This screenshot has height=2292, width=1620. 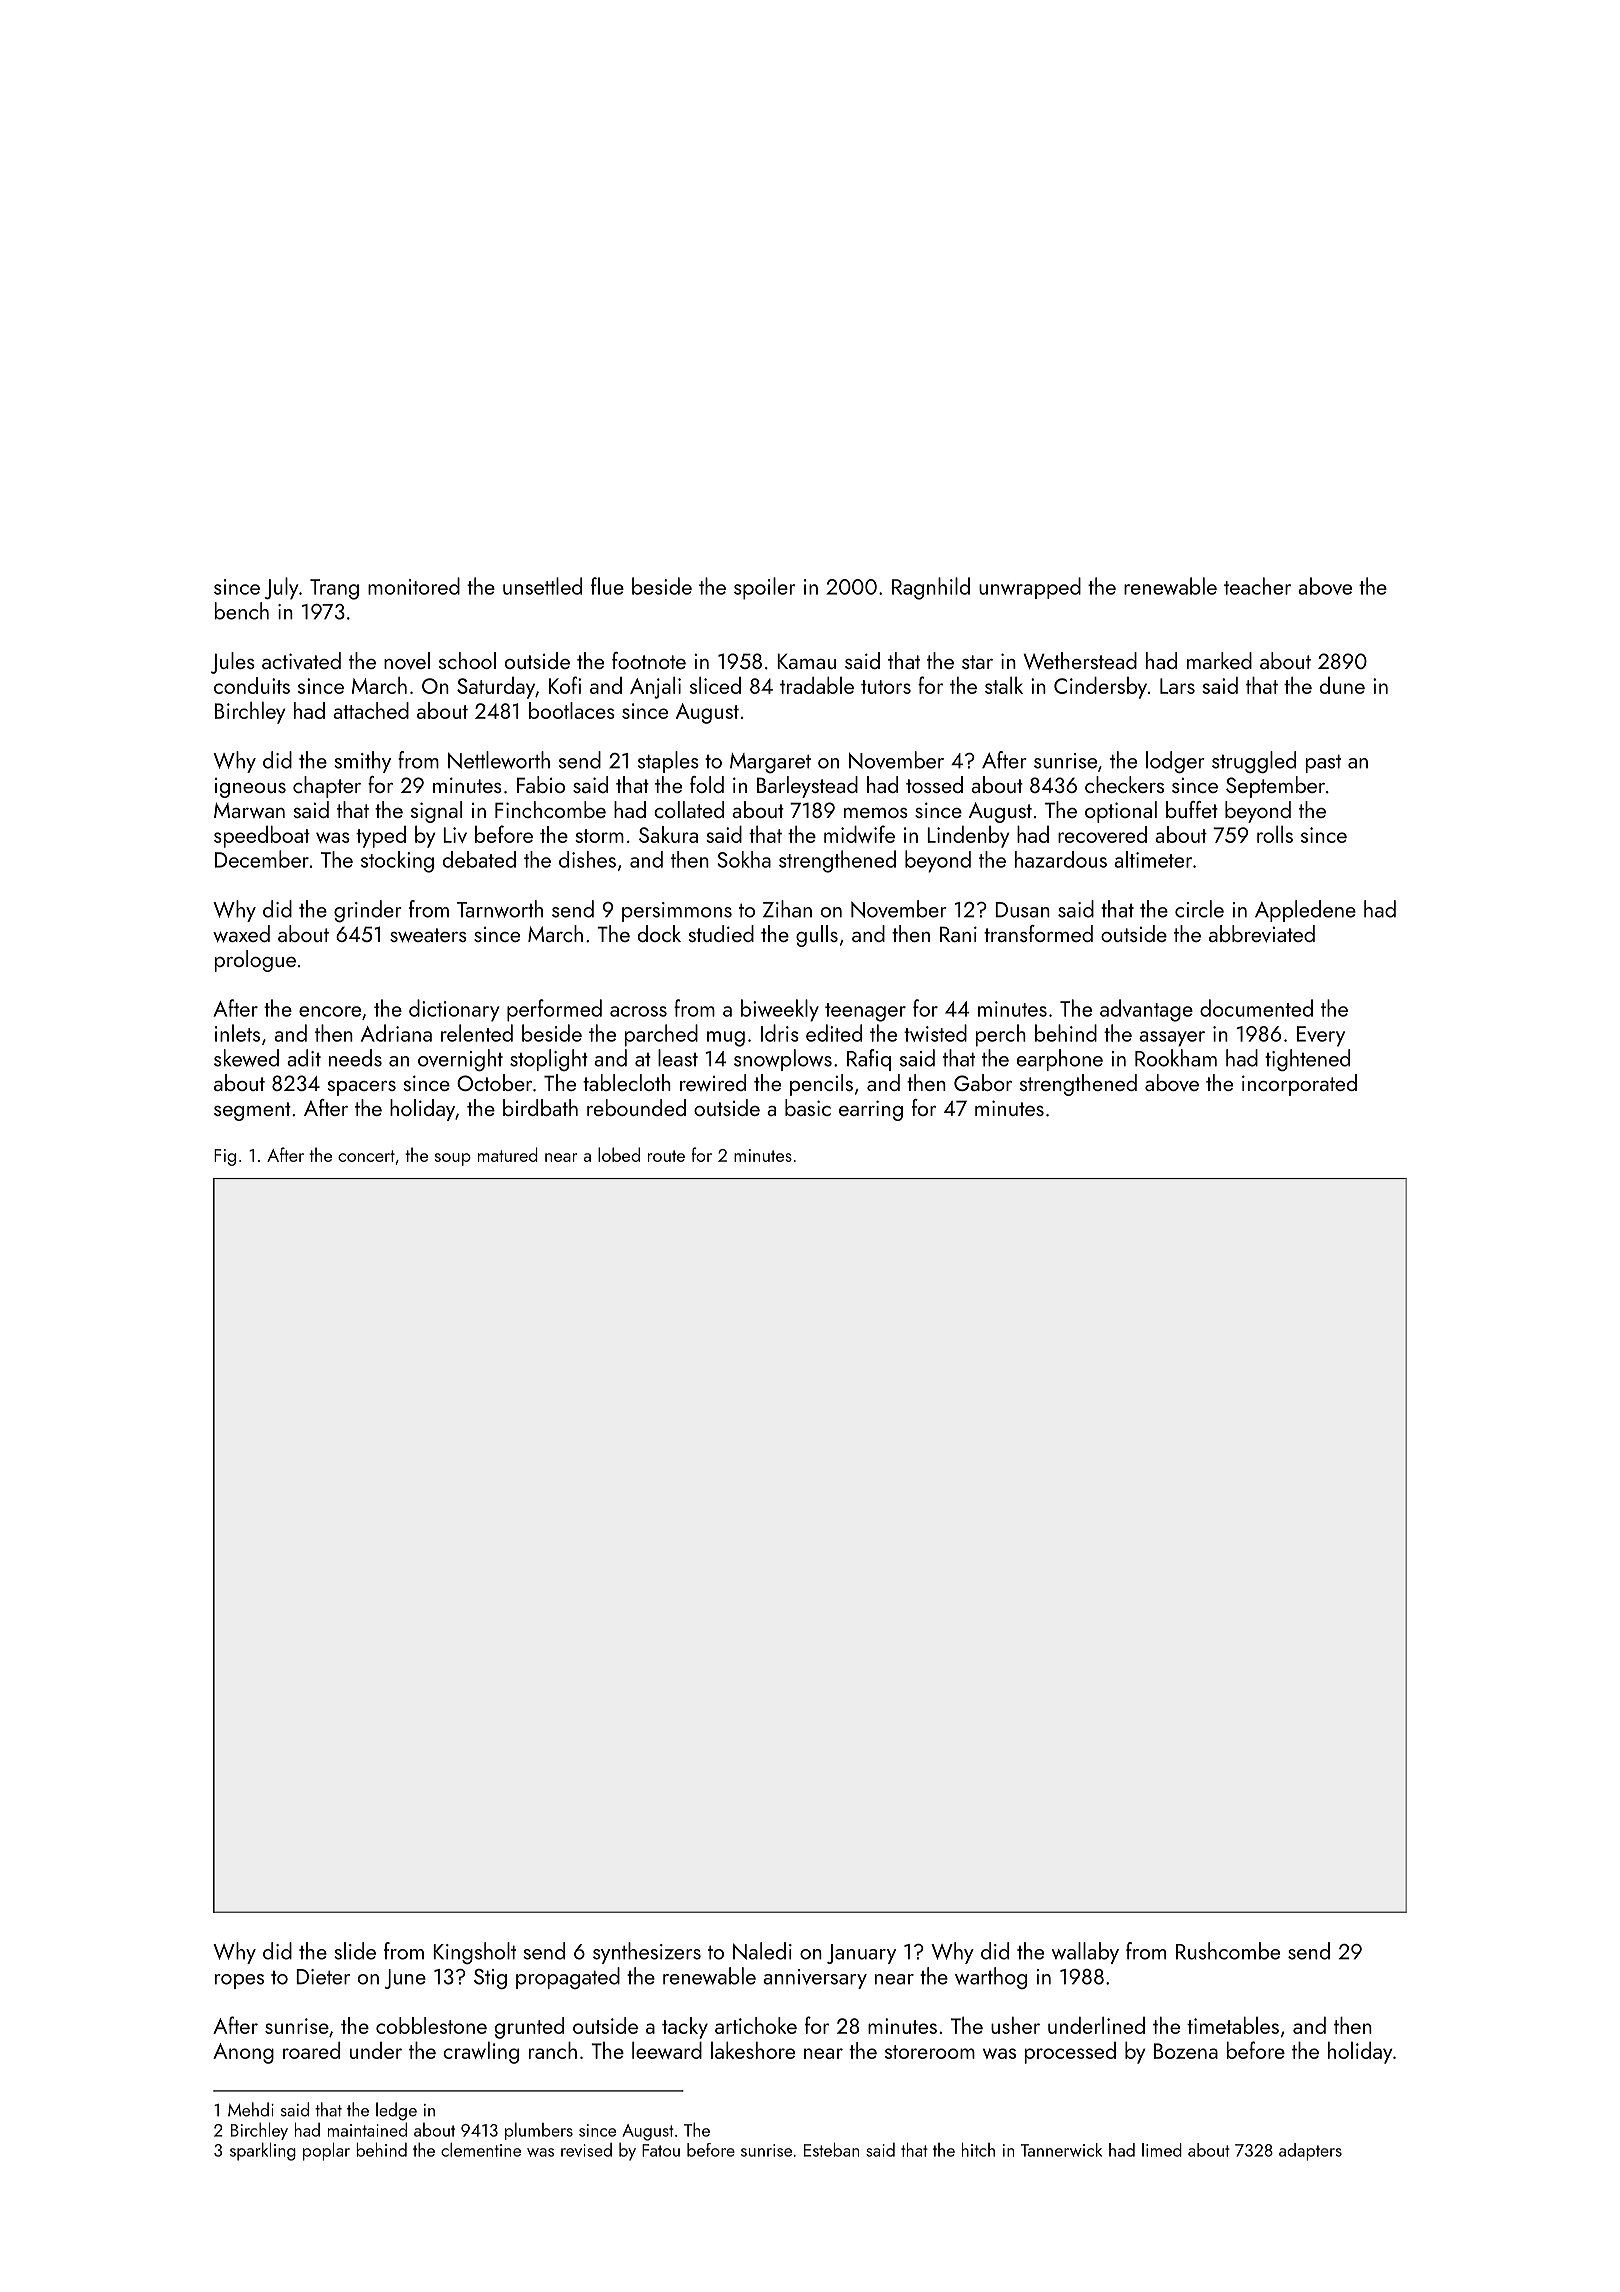 What do you see at coordinates (239, 1981) in the screenshot?
I see `ropes` at bounding box center [239, 1981].
